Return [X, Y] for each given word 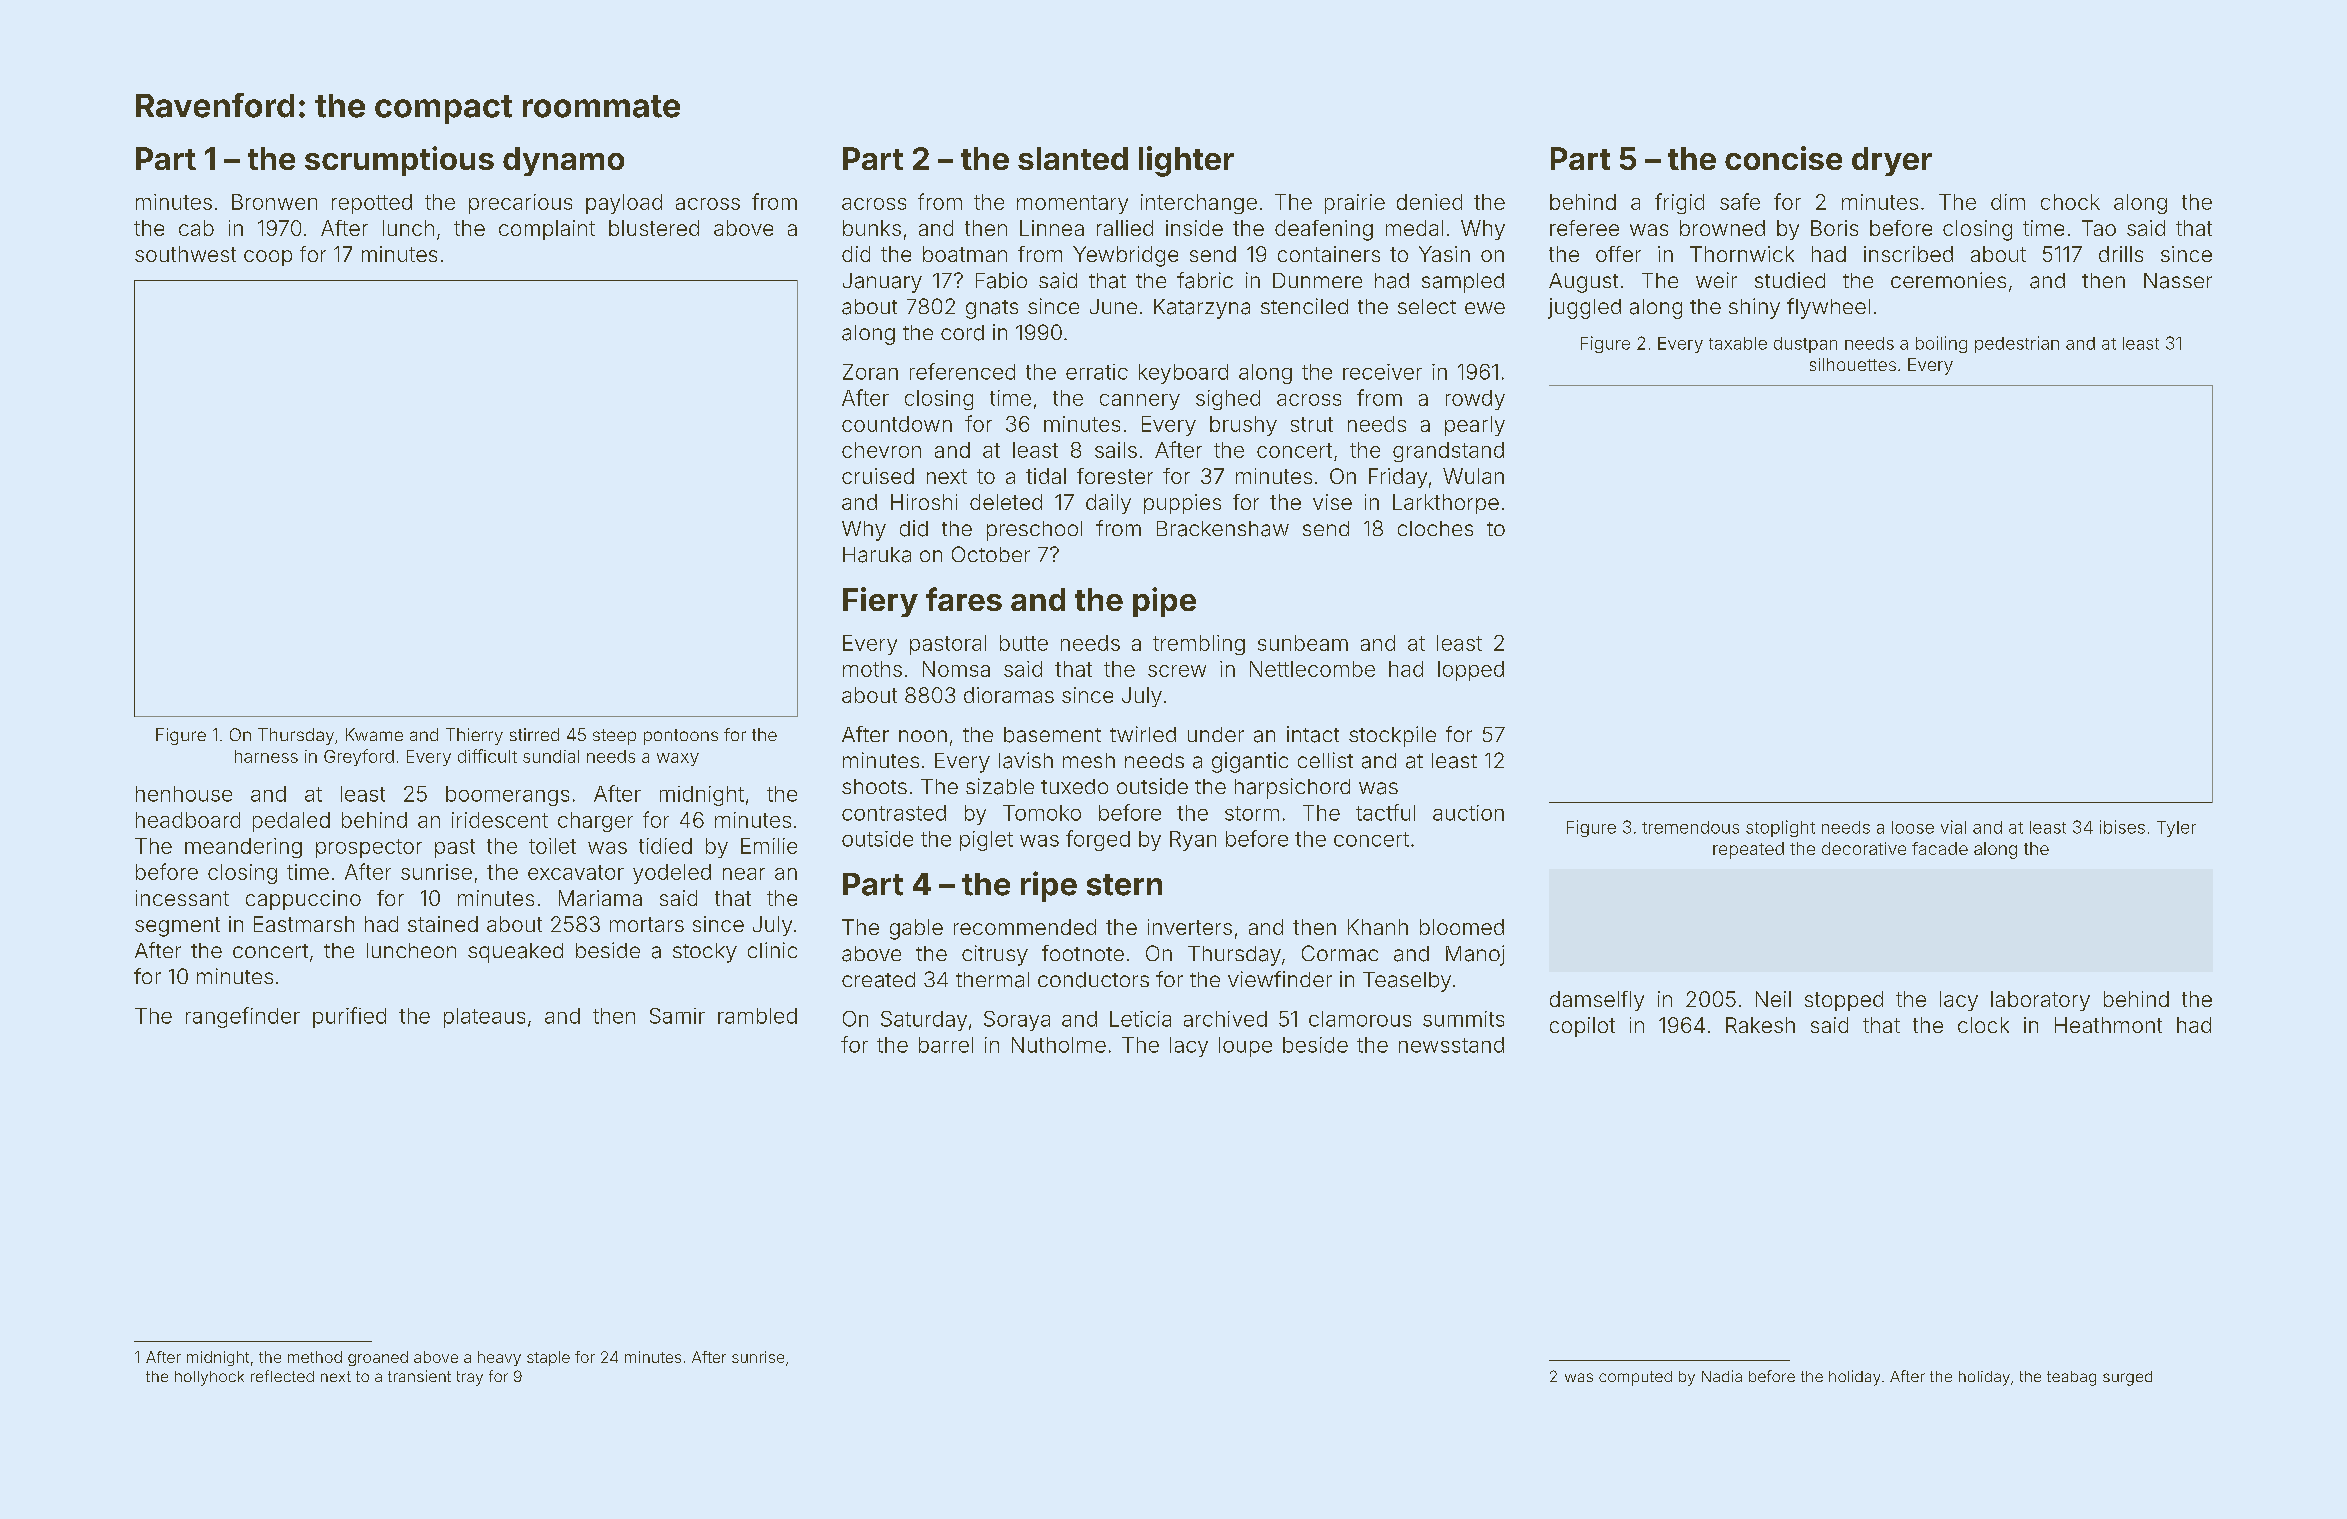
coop [268, 258]
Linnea [1052, 228]
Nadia [1722, 1376]
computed [1635, 1378]
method [315, 1357]
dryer [1892, 161]
